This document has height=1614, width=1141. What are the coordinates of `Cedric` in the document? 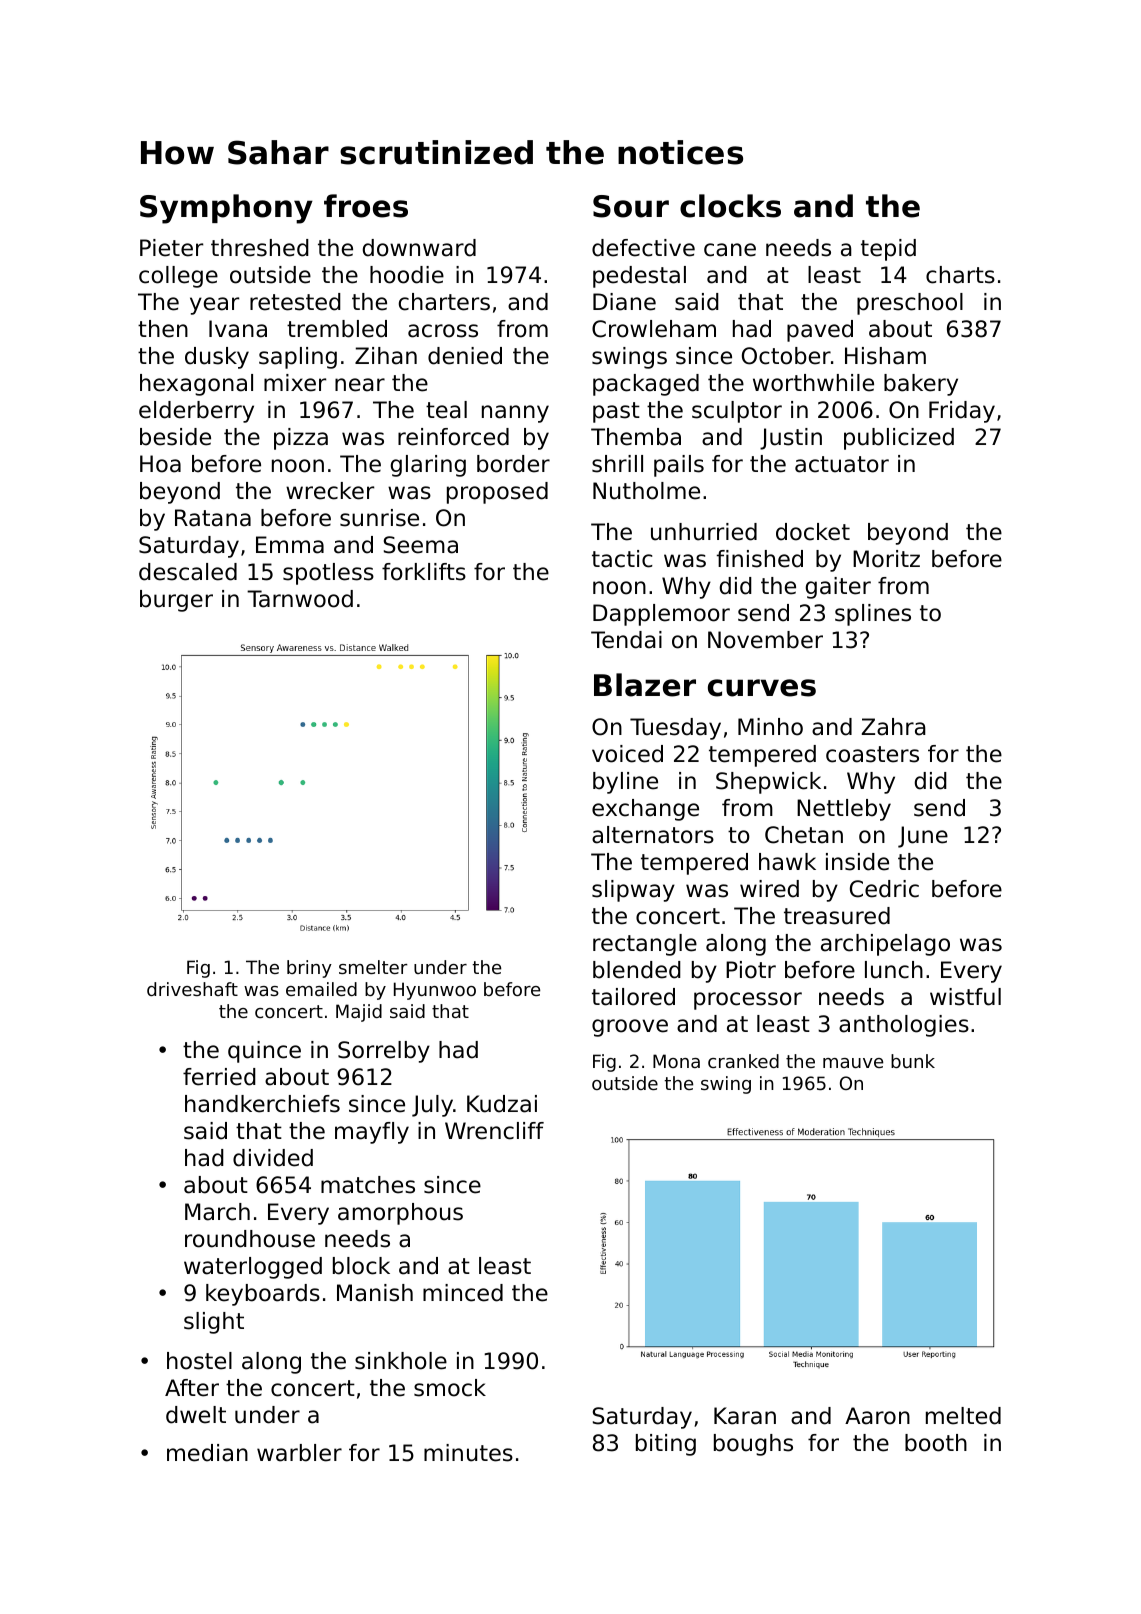 It's located at (884, 889).
